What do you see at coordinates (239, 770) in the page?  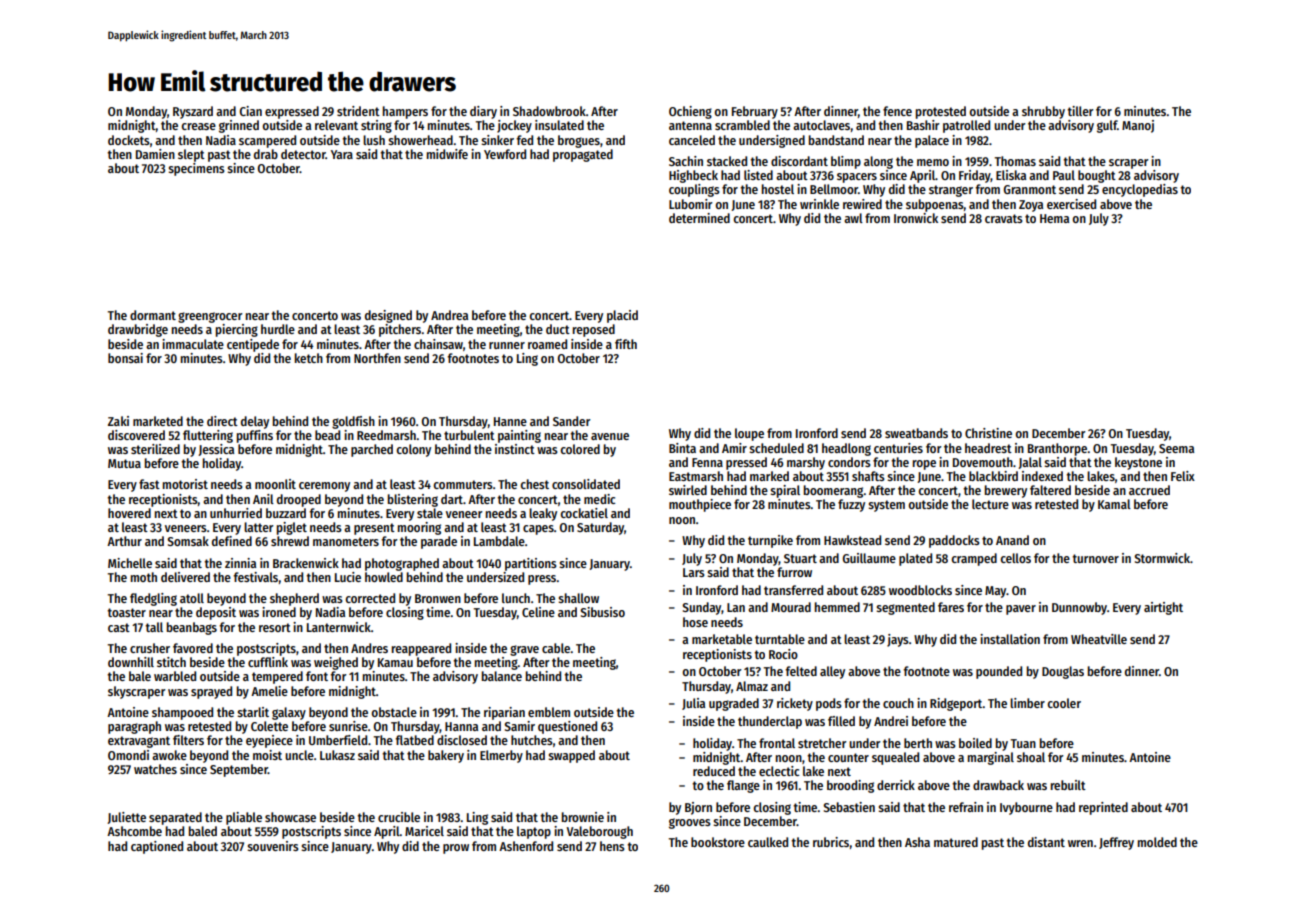 I see `September` at bounding box center [239, 770].
